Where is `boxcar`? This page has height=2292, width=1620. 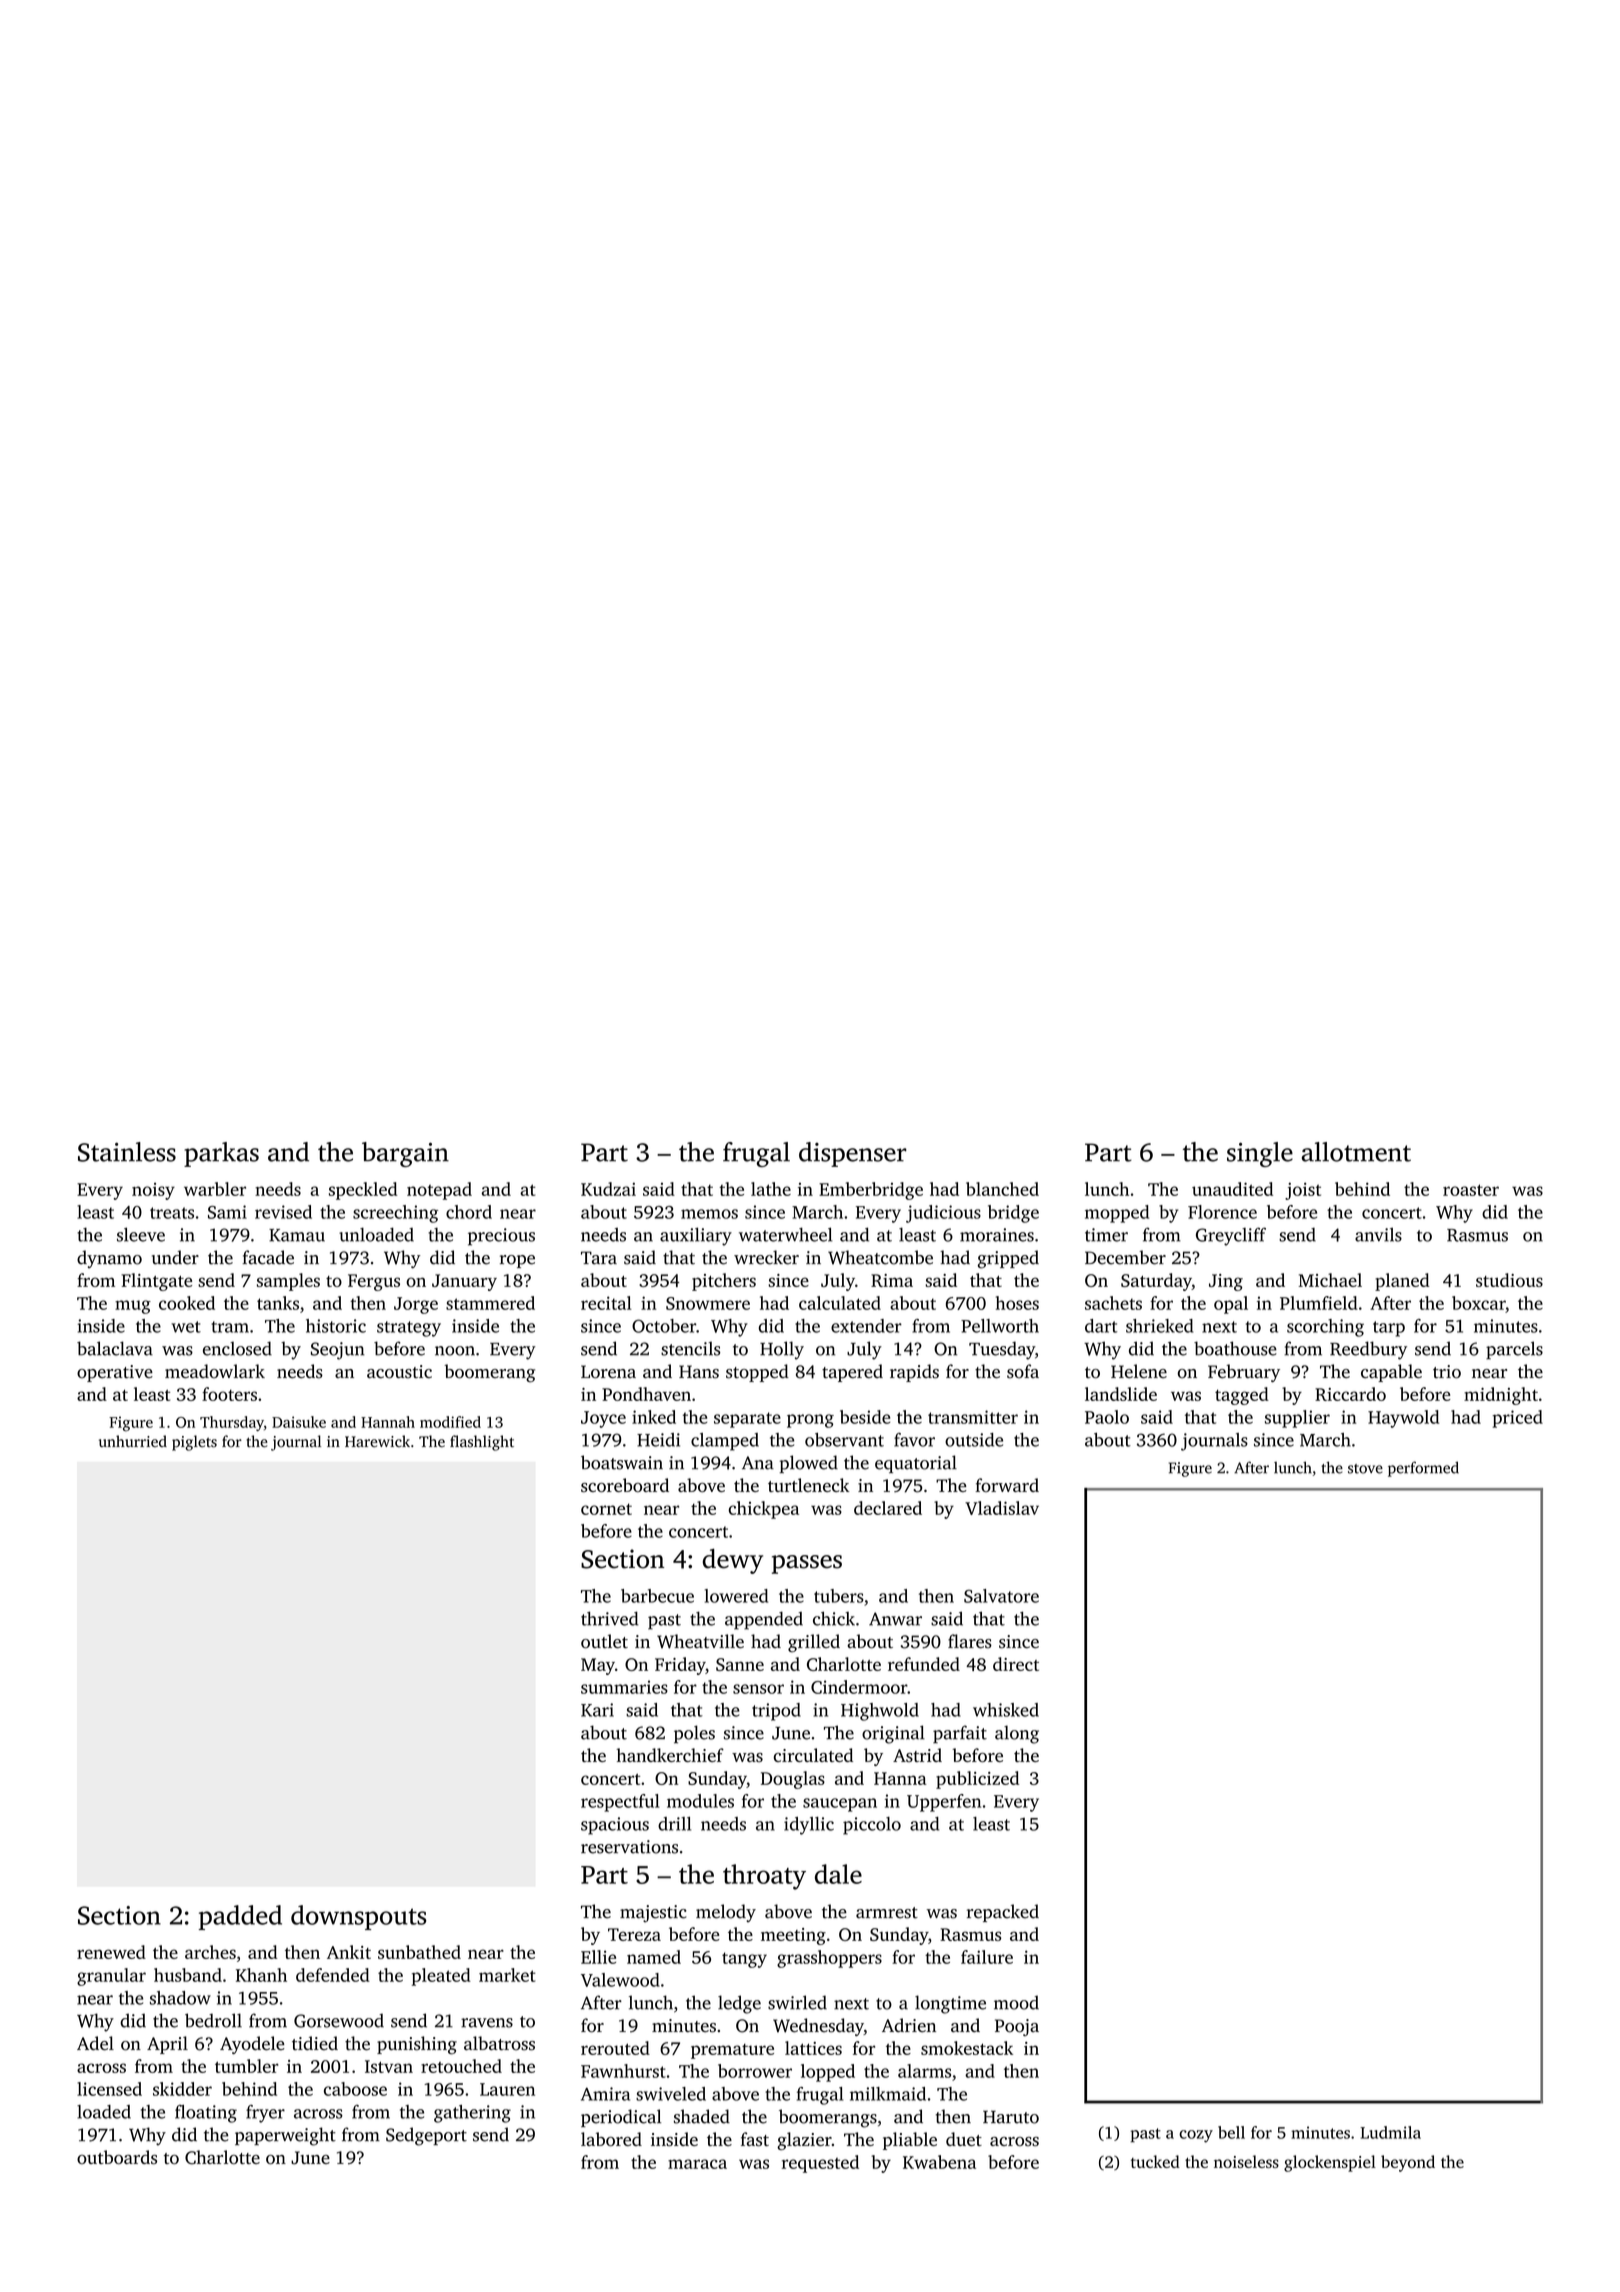
boxcar is located at coordinates (1479, 1303).
